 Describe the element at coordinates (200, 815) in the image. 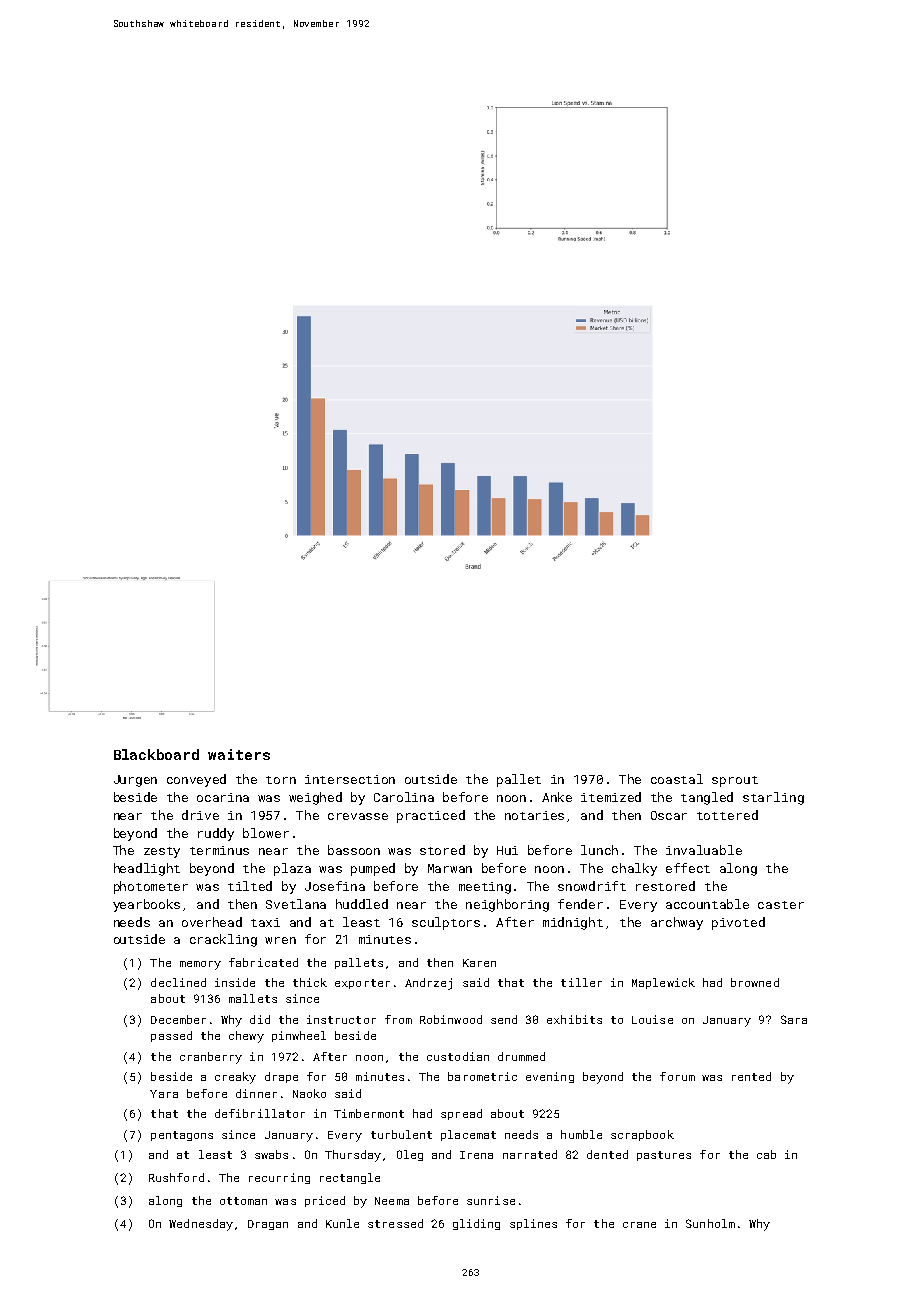

I see `drive` at that location.
